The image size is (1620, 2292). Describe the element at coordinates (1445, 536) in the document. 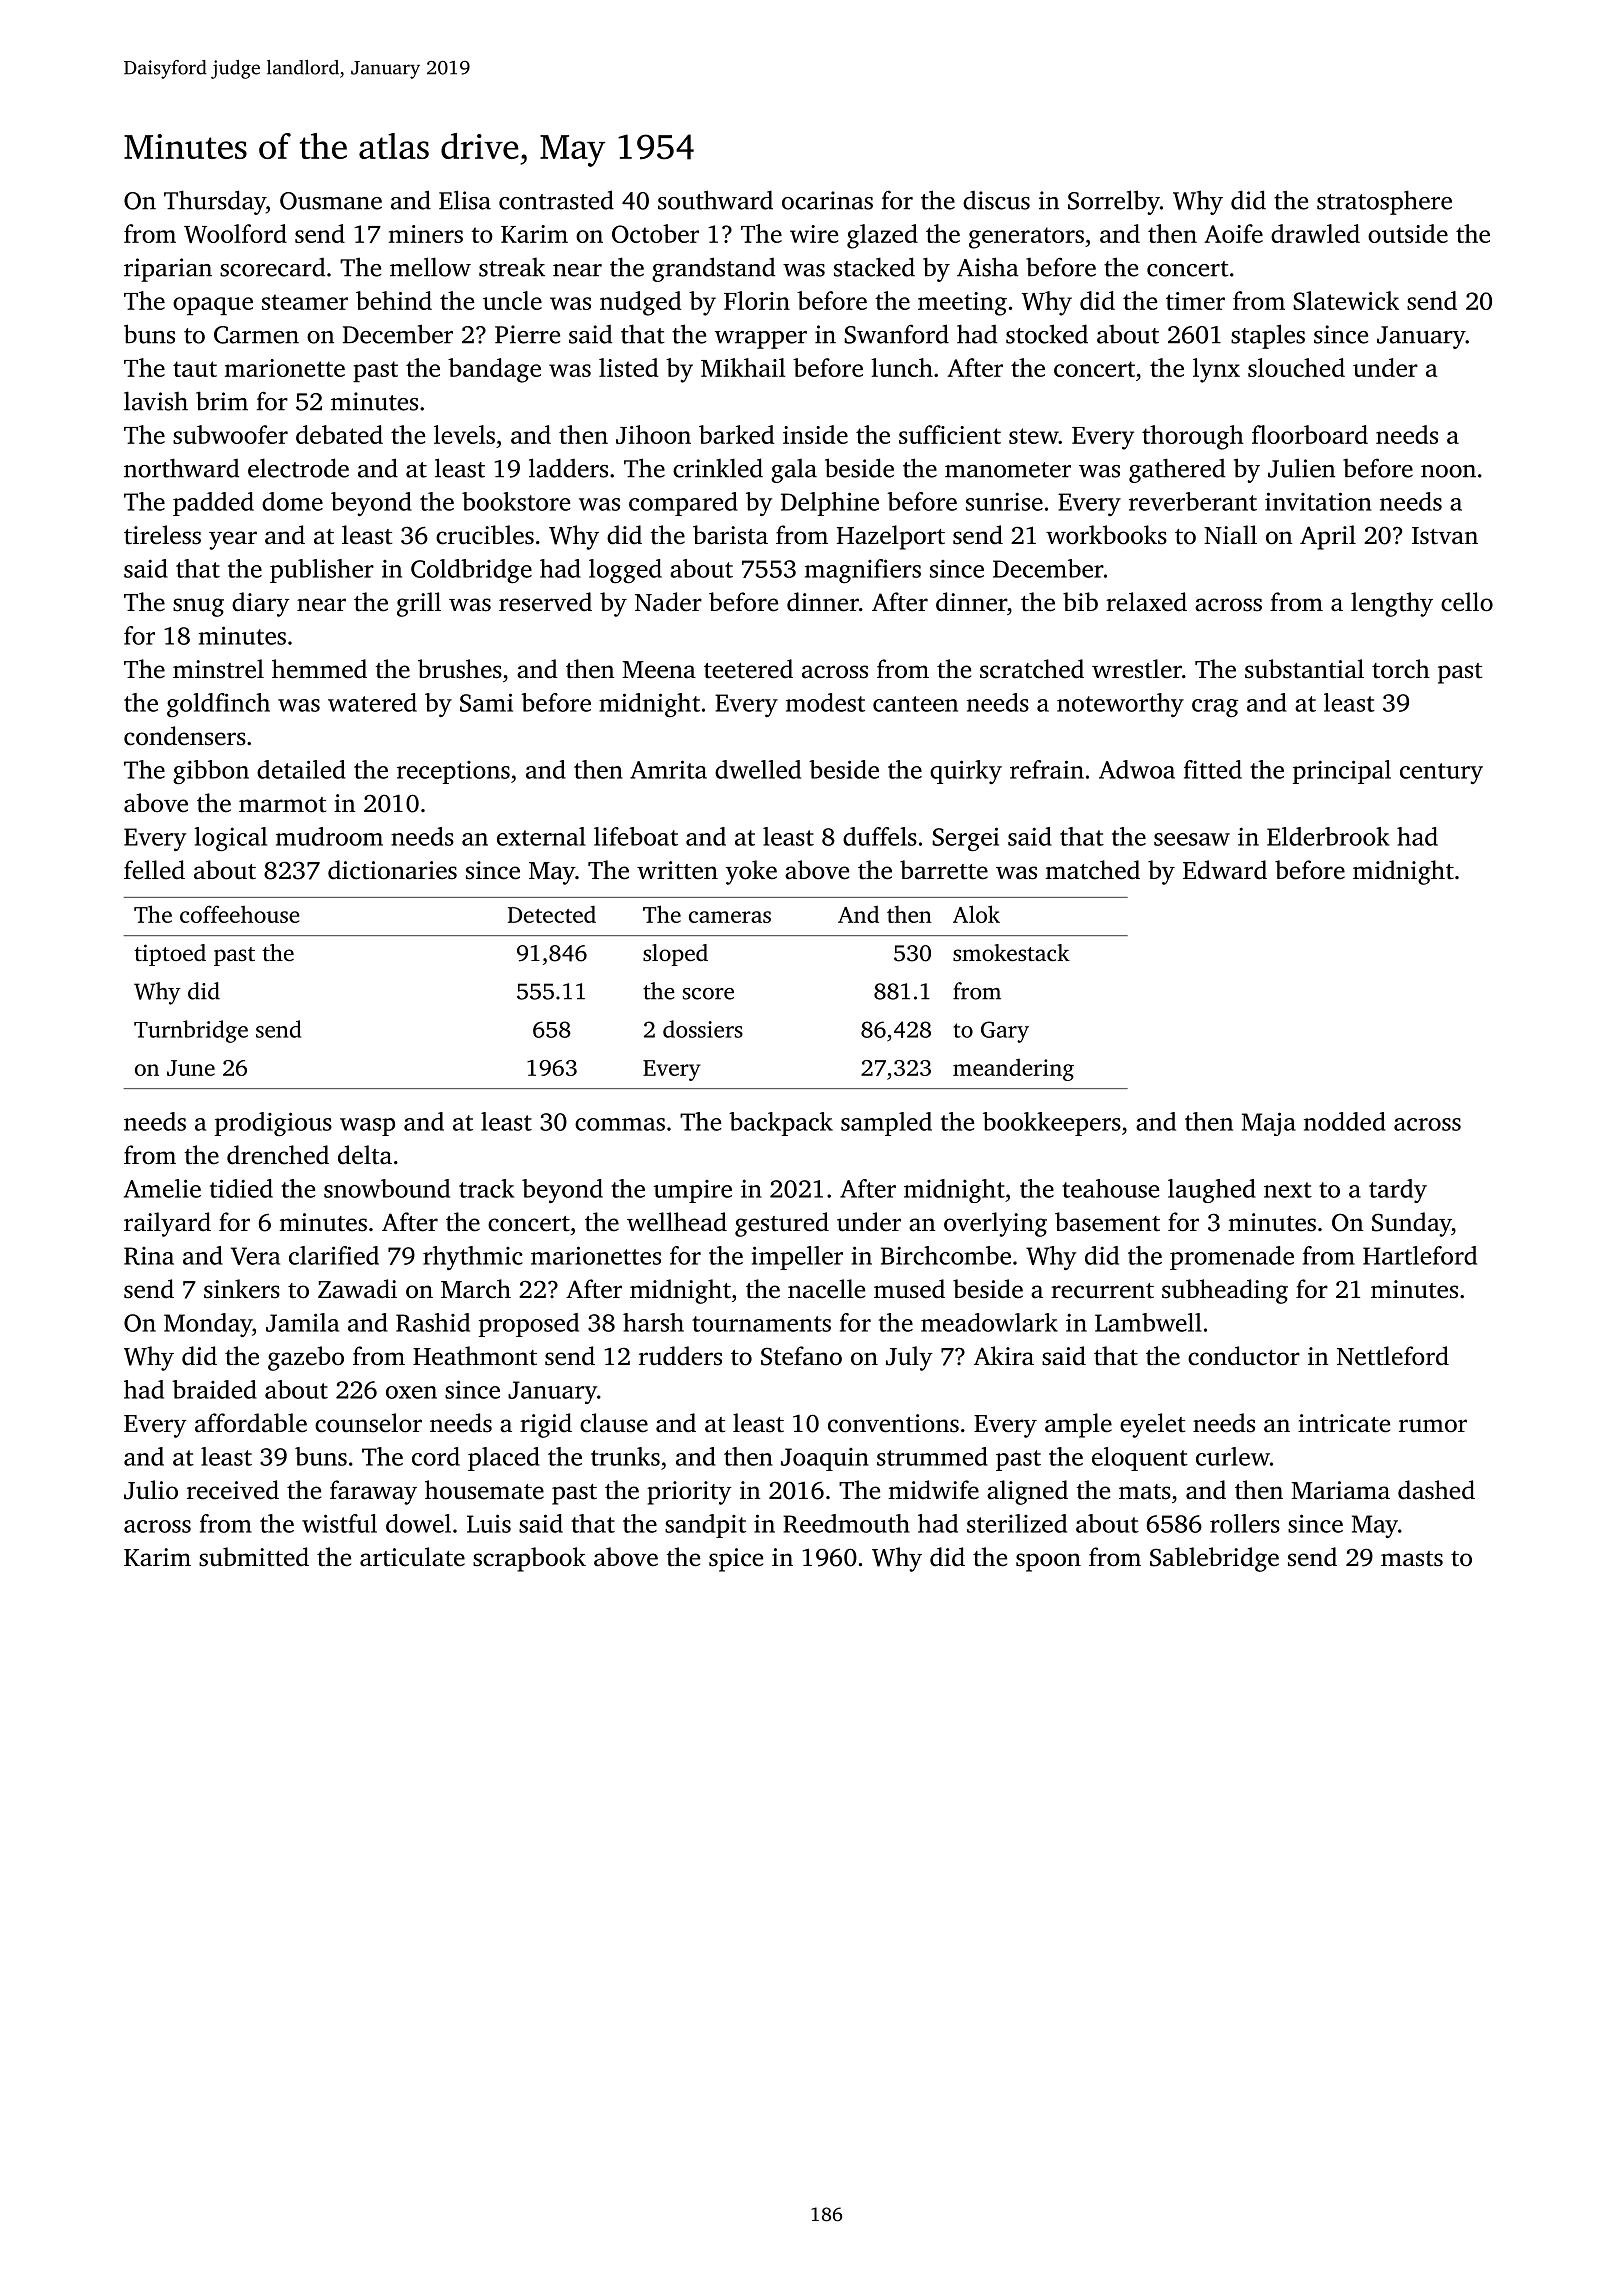

I see `Istvan` at that location.
